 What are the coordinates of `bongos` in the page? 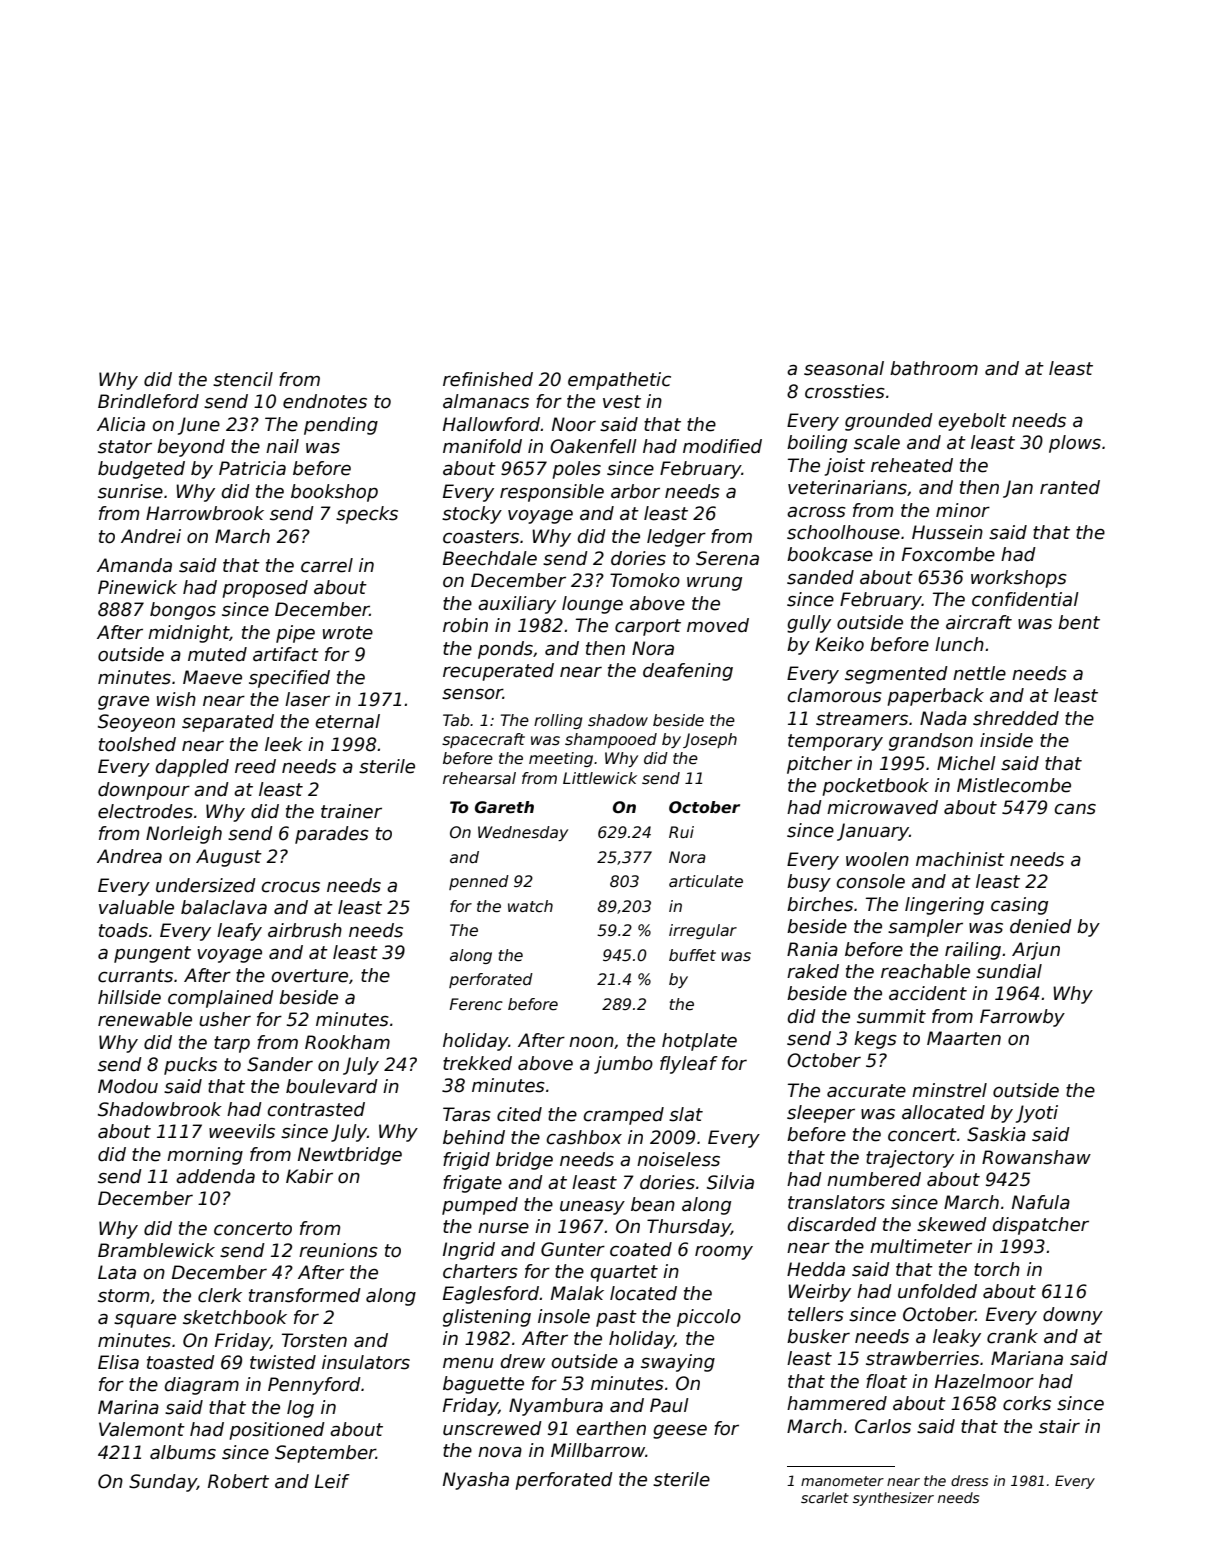 It's located at (183, 611).
